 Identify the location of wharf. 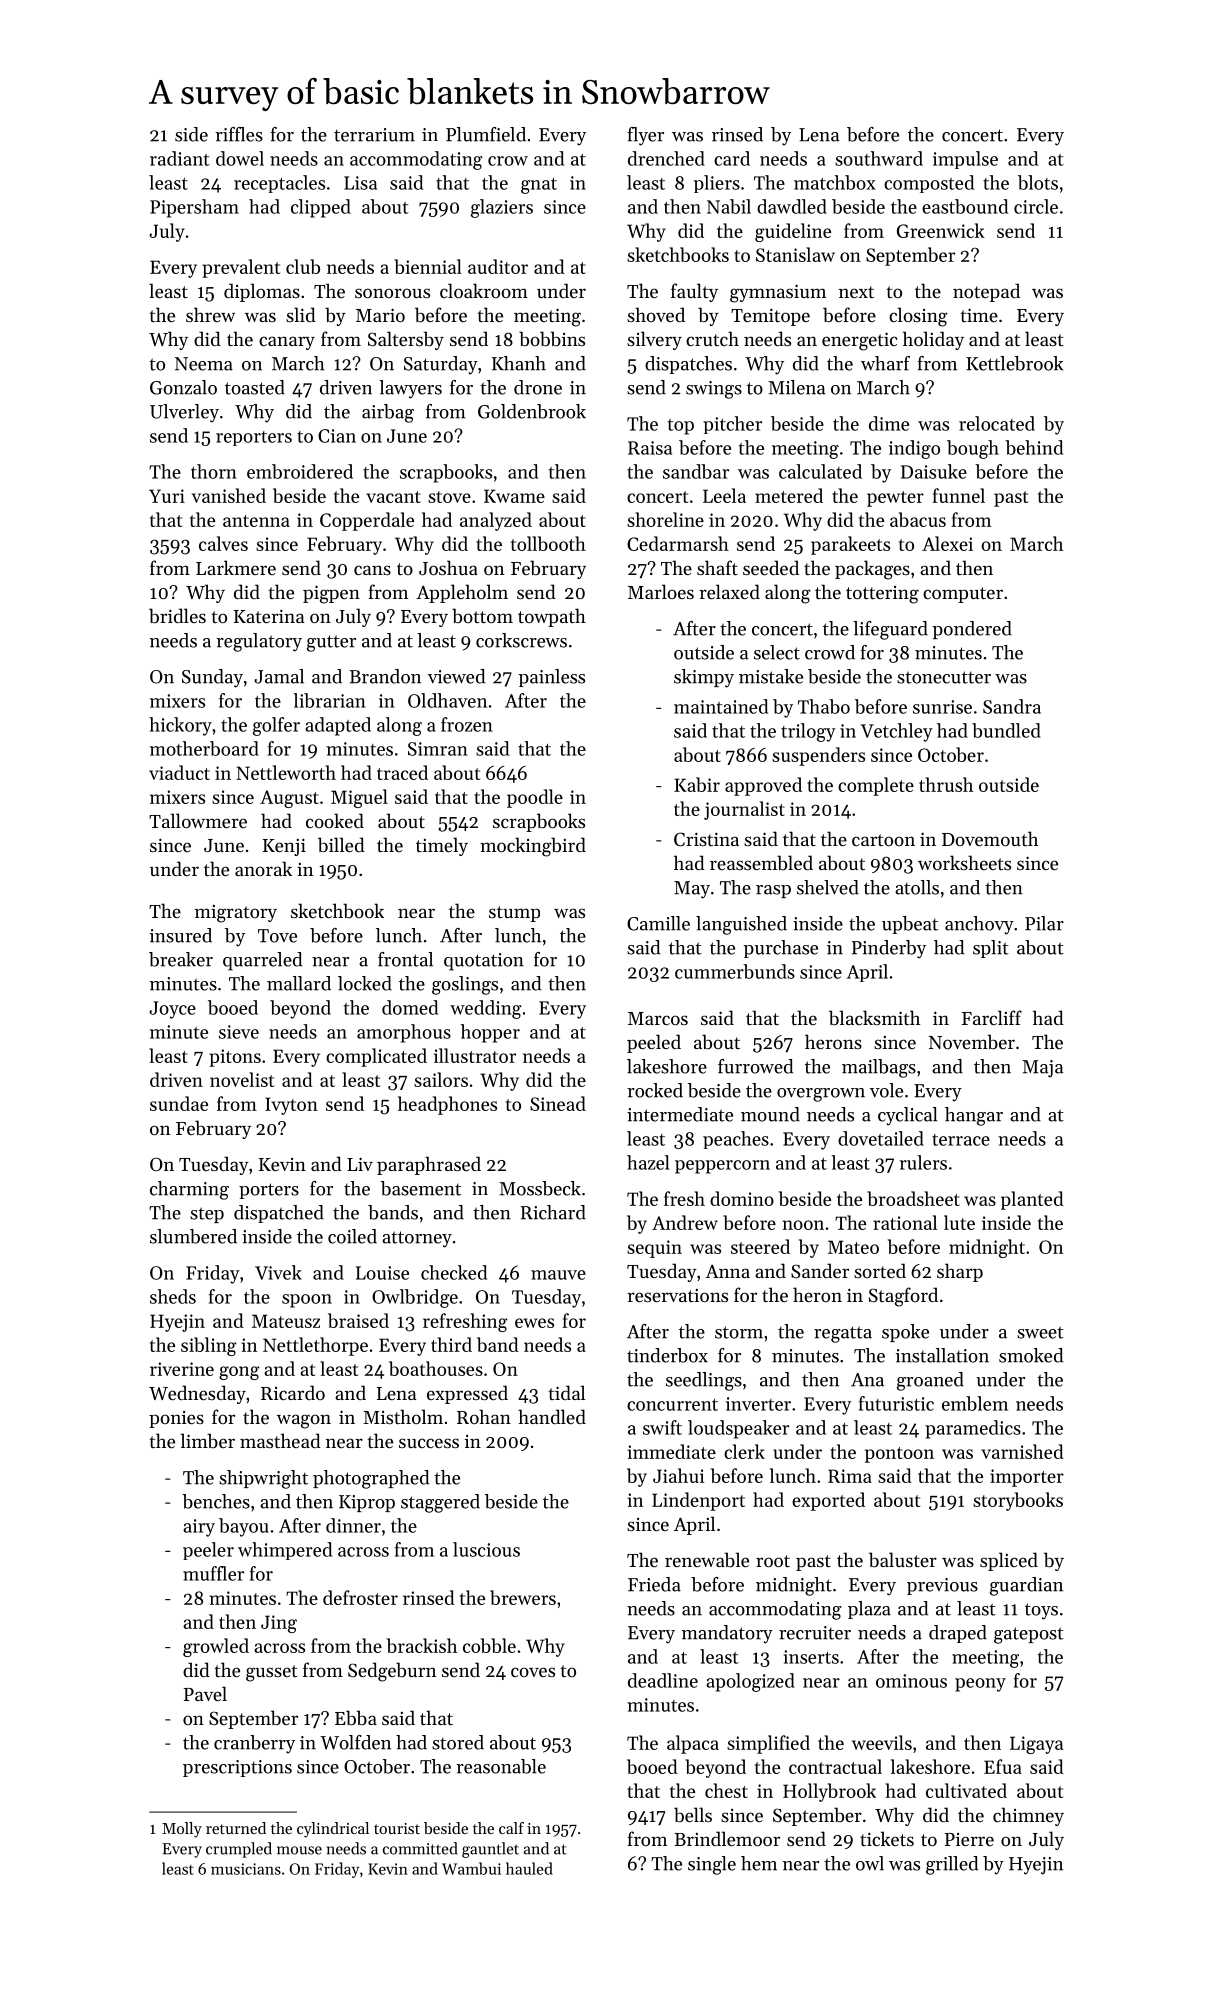
(885, 363).
